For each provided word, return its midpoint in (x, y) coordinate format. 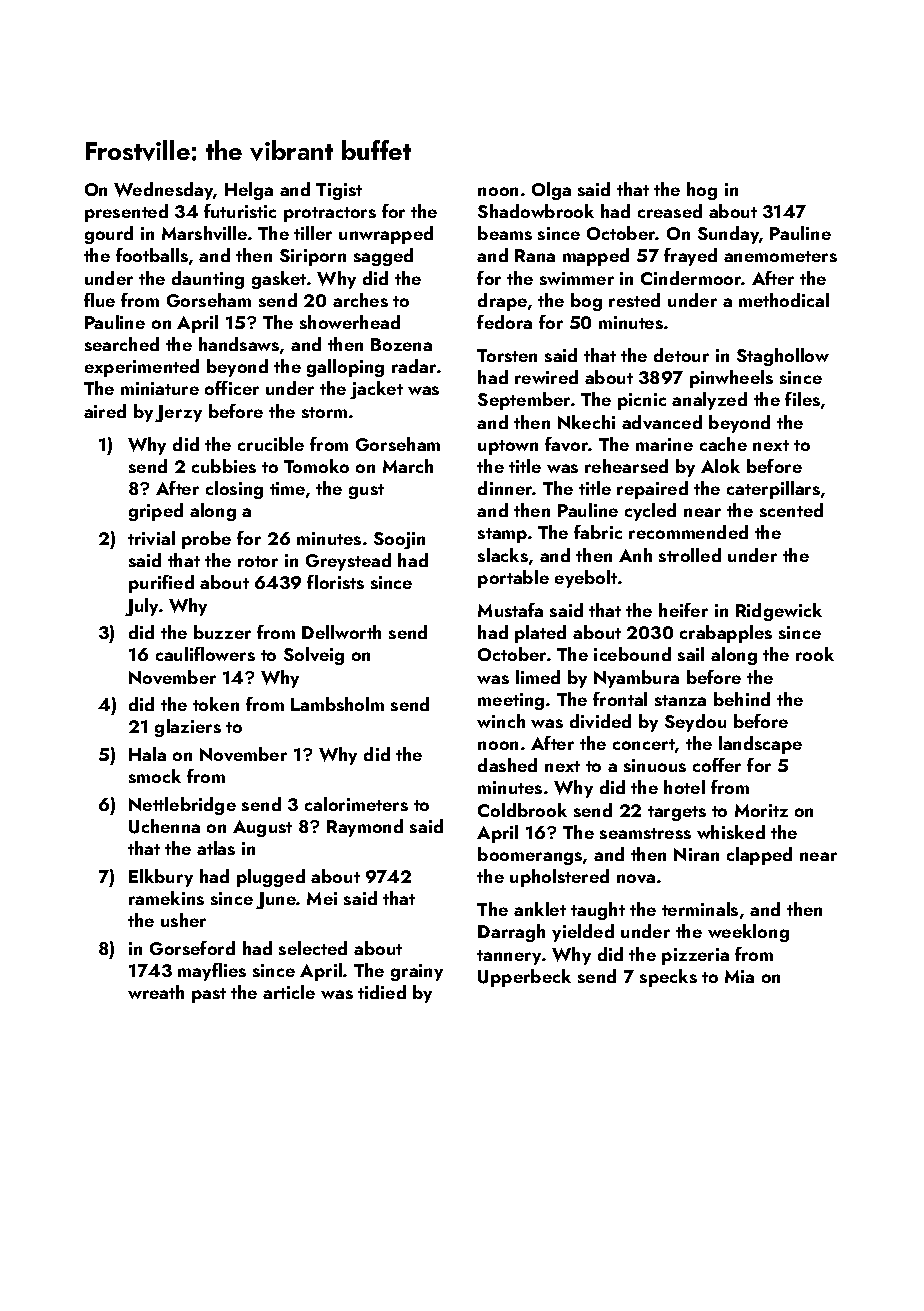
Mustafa (510, 610)
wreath (156, 992)
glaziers (188, 728)
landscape (760, 745)
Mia (739, 976)
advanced (662, 422)
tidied (382, 992)
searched (122, 344)
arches (360, 300)
